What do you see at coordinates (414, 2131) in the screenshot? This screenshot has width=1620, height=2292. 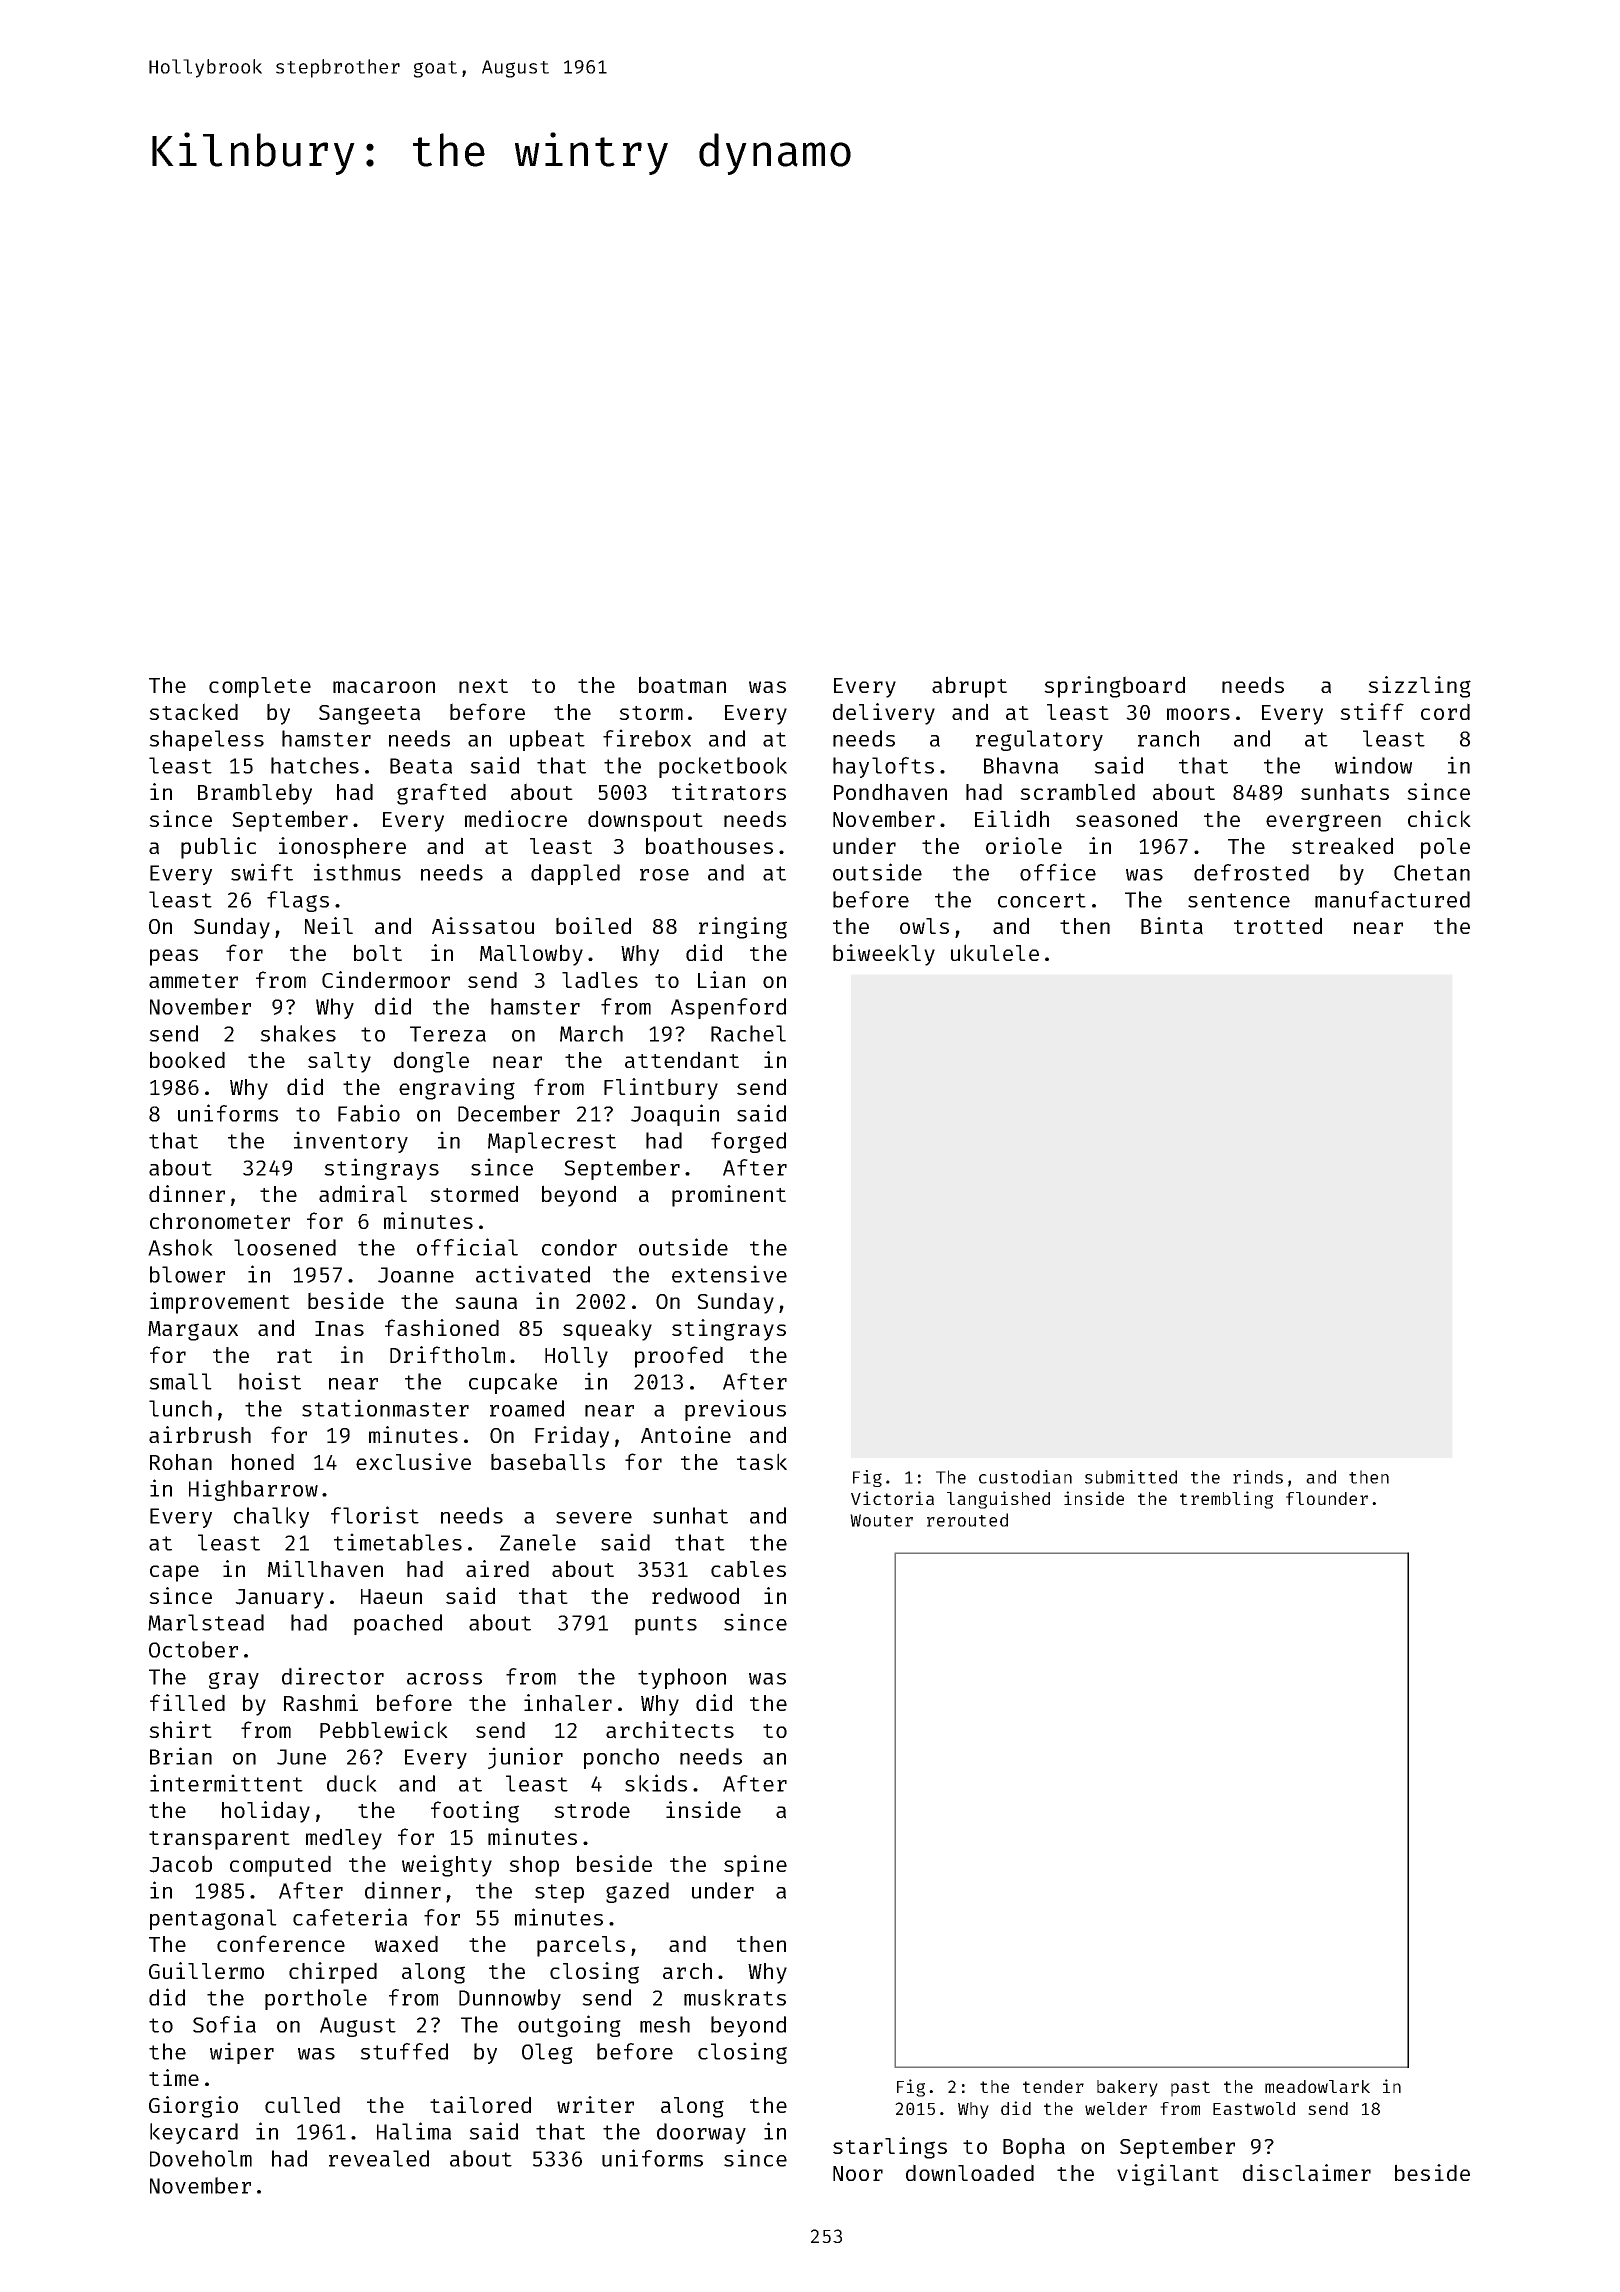 I see `Halima` at bounding box center [414, 2131].
